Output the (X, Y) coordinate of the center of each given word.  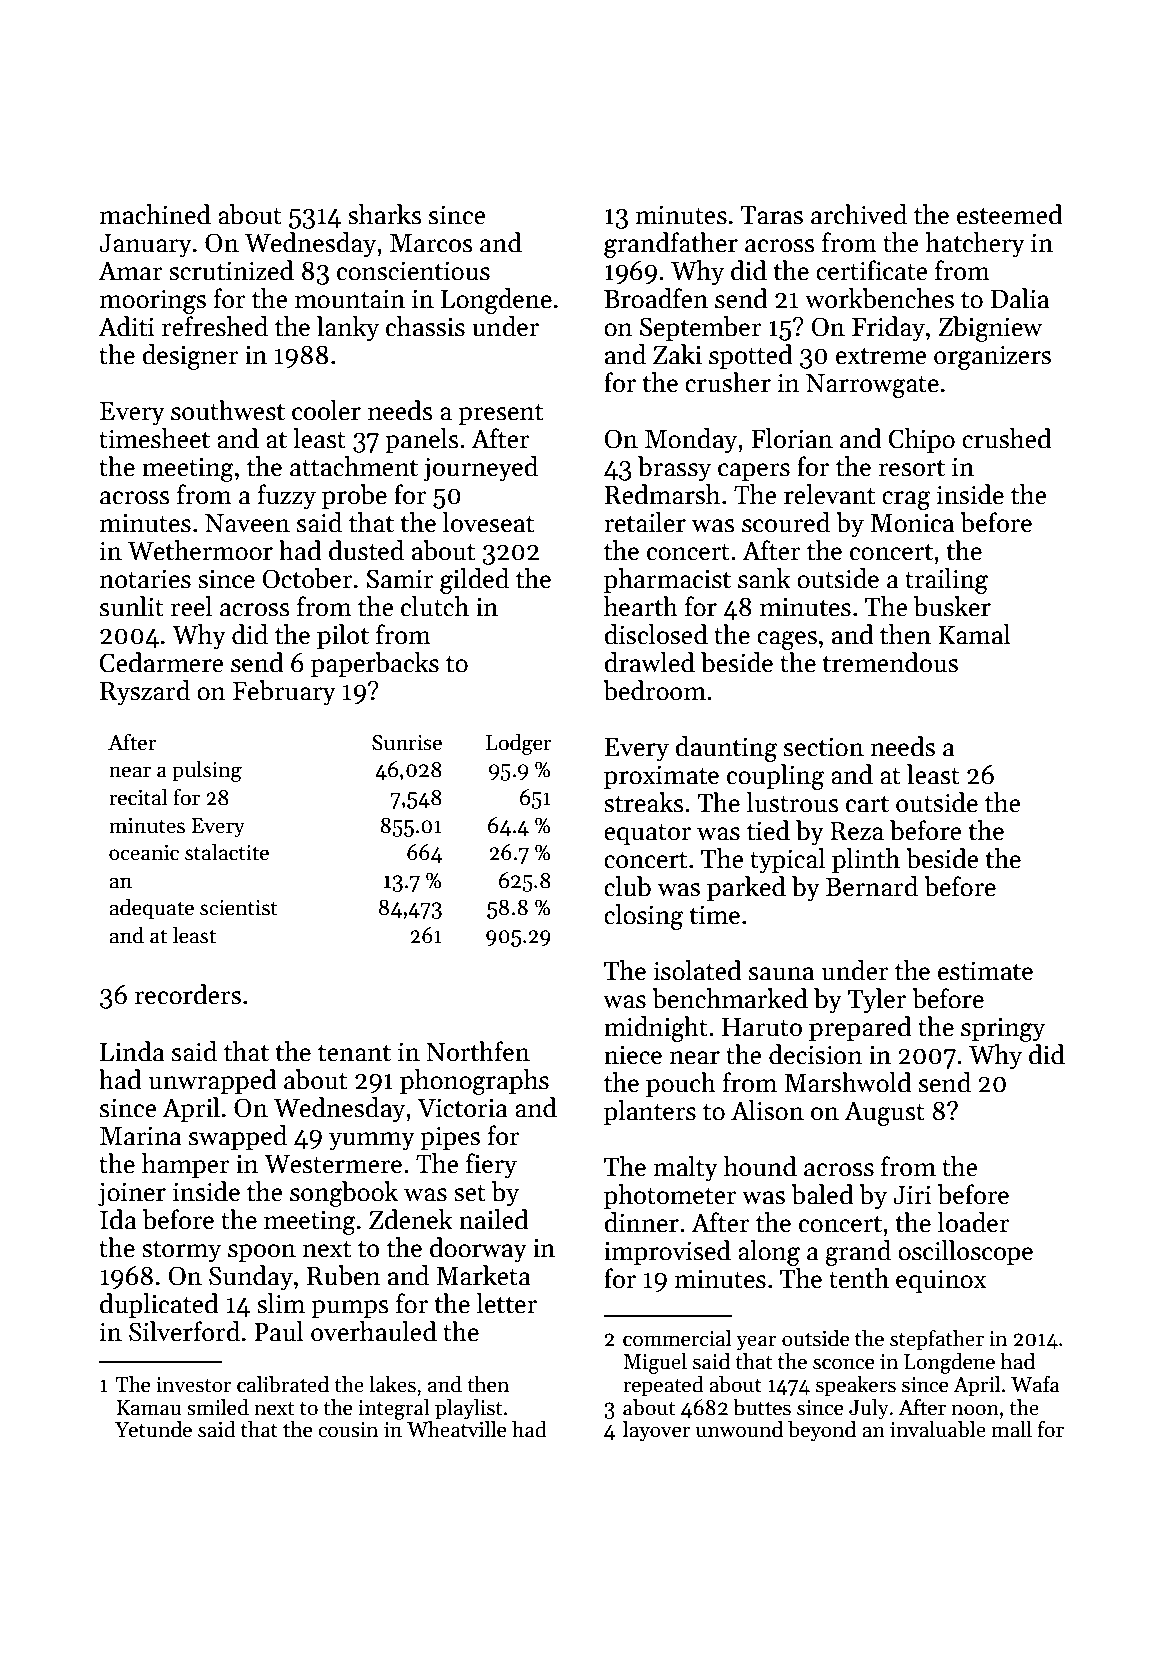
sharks (385, 214)
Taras (772, 215)
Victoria (462, 1108)
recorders (188, 994)
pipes (450, 1138)
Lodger (518, 744)
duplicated (159, 1306)
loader (973, 1222)
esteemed (1010, 214)
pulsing (207, 771)
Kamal (974, 634)
